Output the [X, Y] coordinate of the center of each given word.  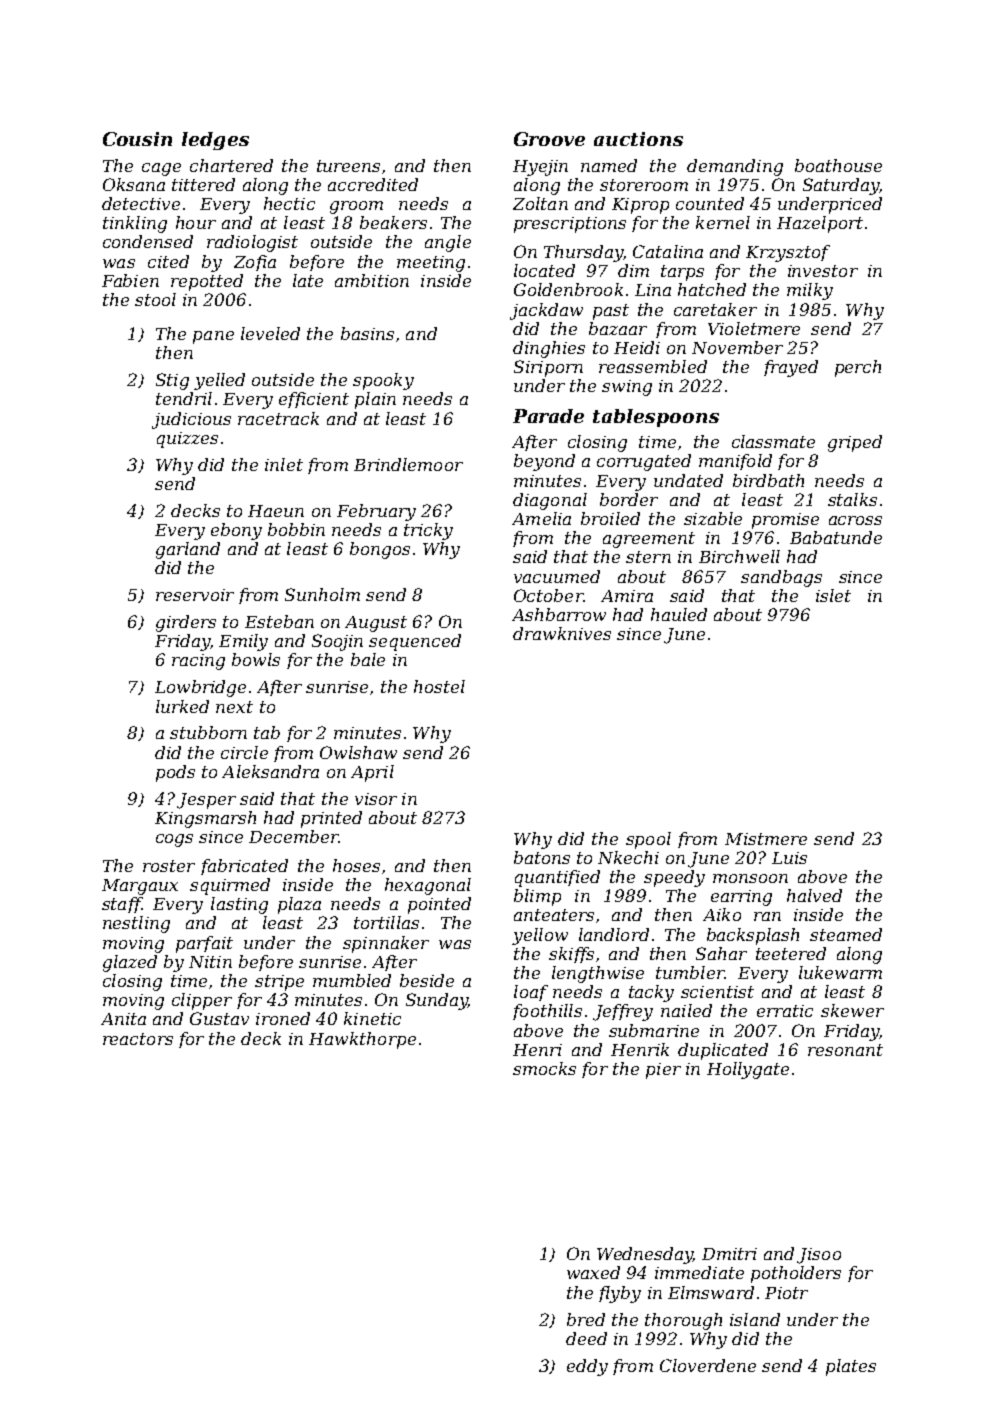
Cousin [137, 139]
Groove [549, 139]
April [372, 773]
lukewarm [840, 972]
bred [586, 1319]
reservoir [195, 595]
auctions [638, 139]
